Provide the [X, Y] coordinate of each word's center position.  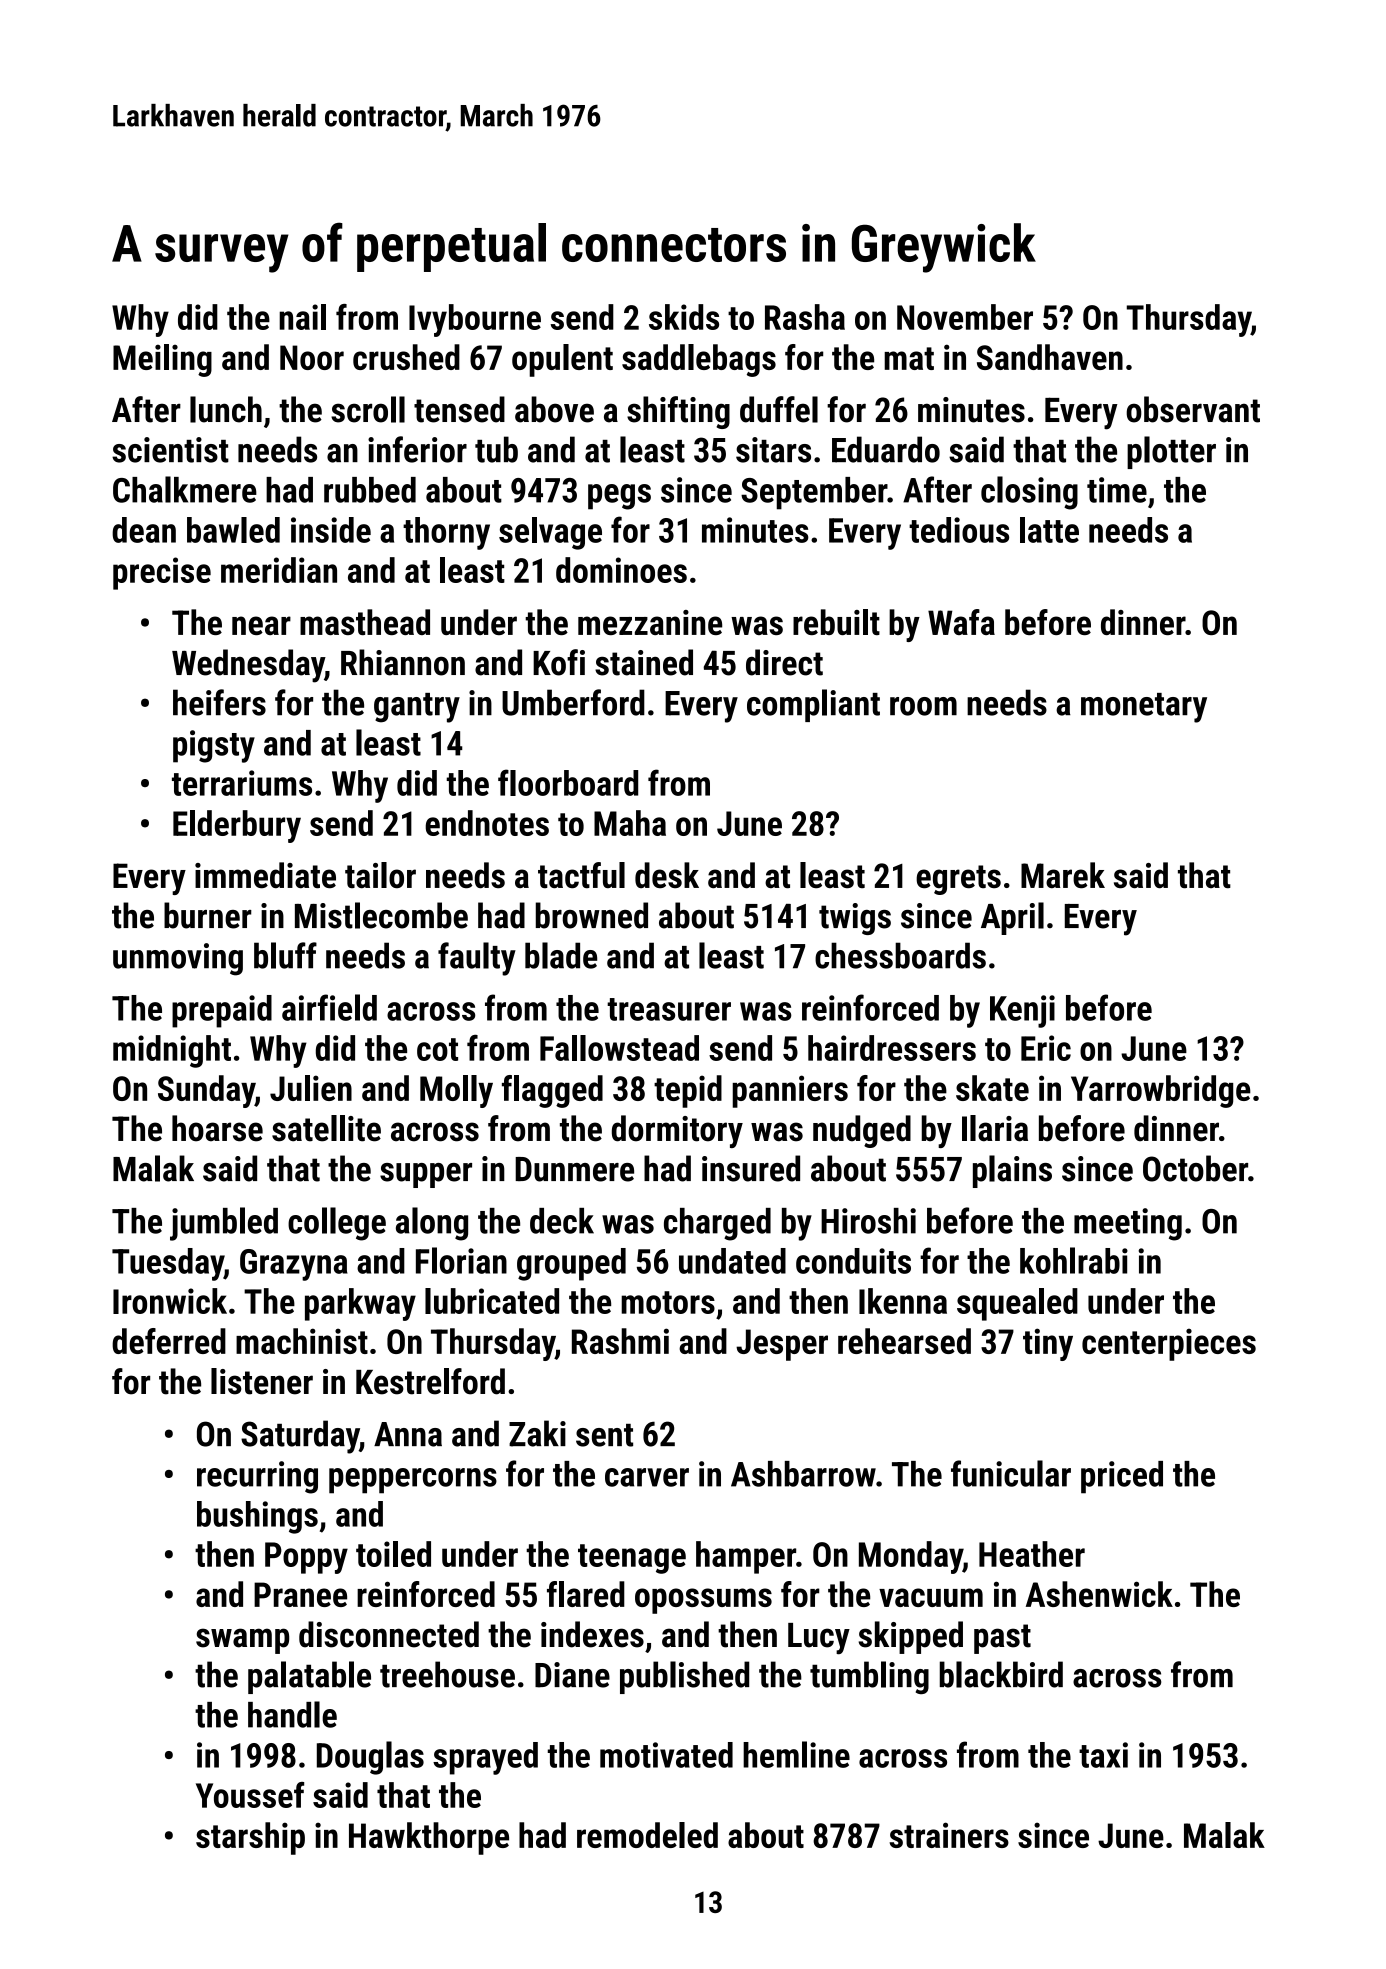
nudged [862, 1131]
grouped [571, 1264]
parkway [360, 1304]
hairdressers [892, 1048]
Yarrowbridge [1161, 1091]
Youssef [250, 1795]
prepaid [222, 1011]
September [814, 493]
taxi [1103, 1755]
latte [1049, 530]
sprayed [485, 1758]
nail [302, 317]
